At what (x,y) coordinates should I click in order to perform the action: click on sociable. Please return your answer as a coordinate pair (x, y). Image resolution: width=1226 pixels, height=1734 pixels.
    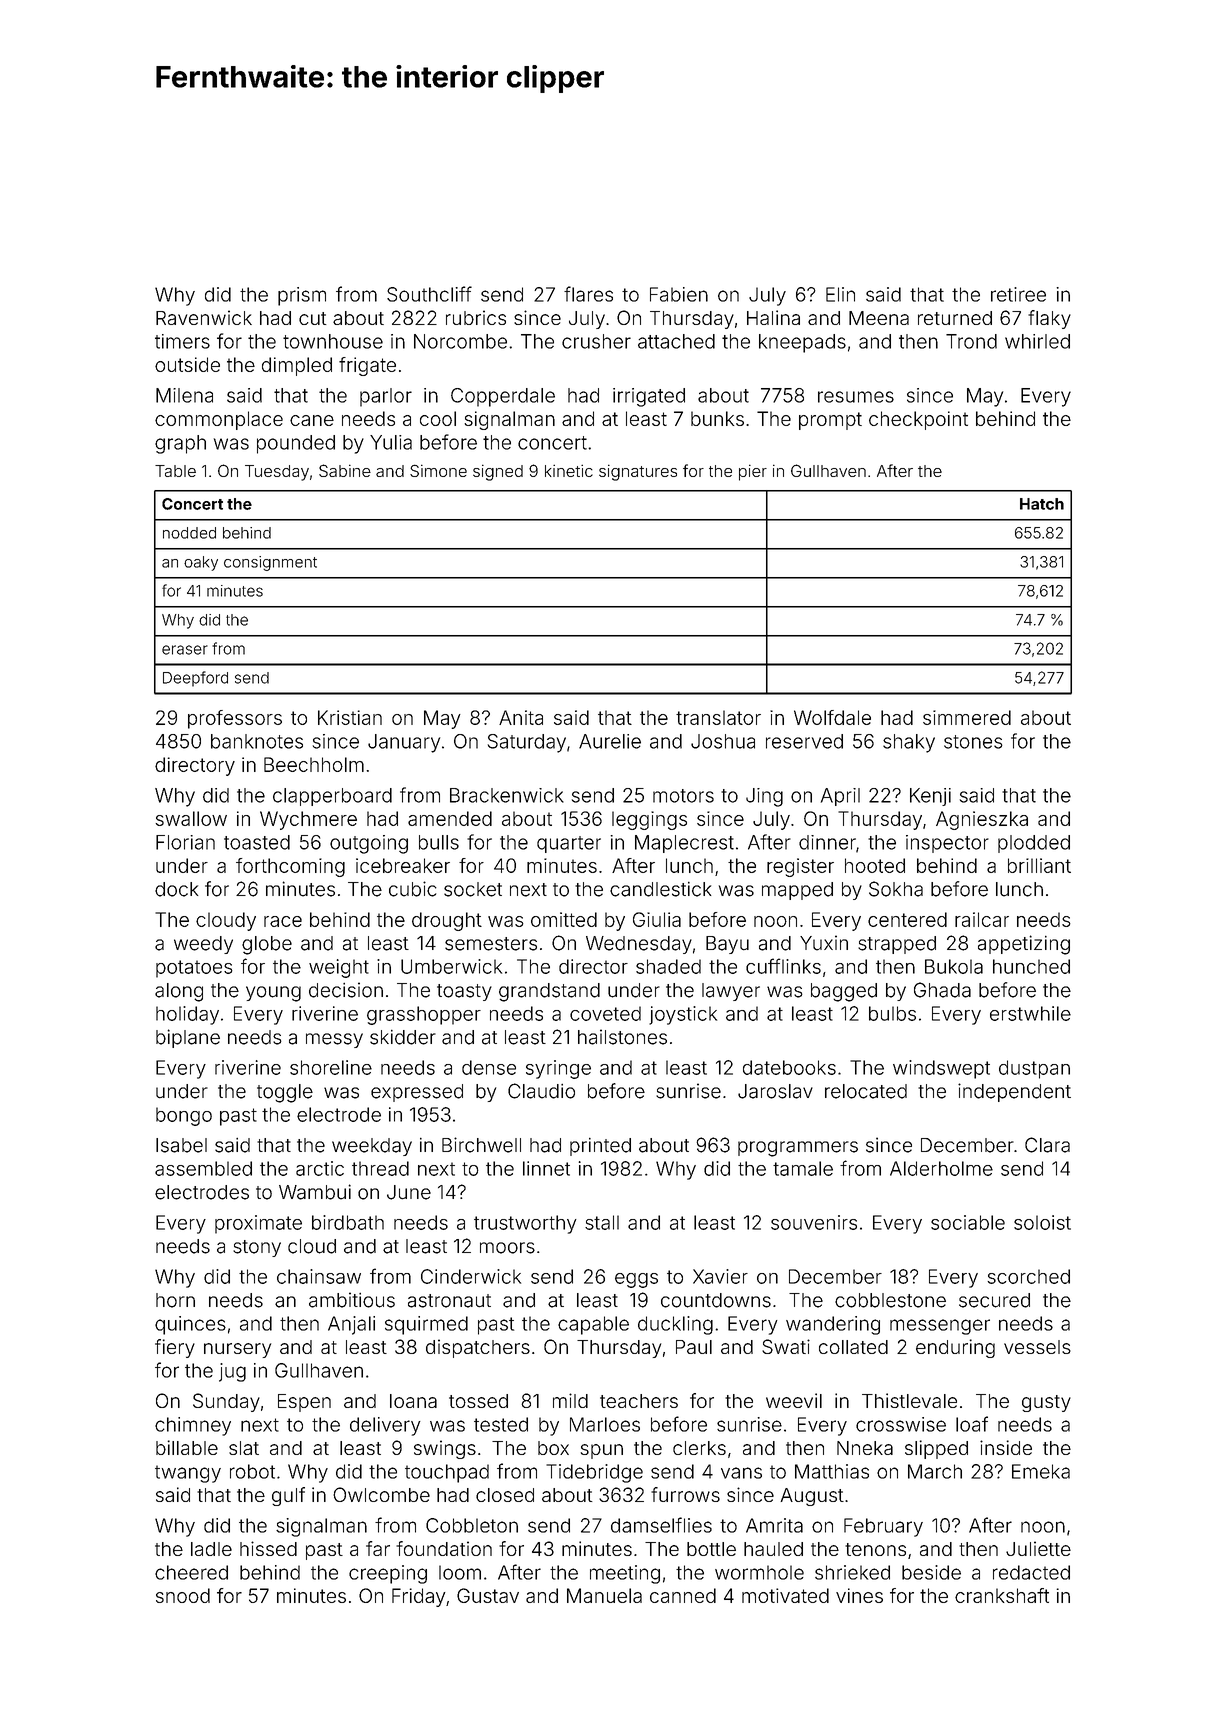
    Looking at the image, I should click on (968, 1222).
